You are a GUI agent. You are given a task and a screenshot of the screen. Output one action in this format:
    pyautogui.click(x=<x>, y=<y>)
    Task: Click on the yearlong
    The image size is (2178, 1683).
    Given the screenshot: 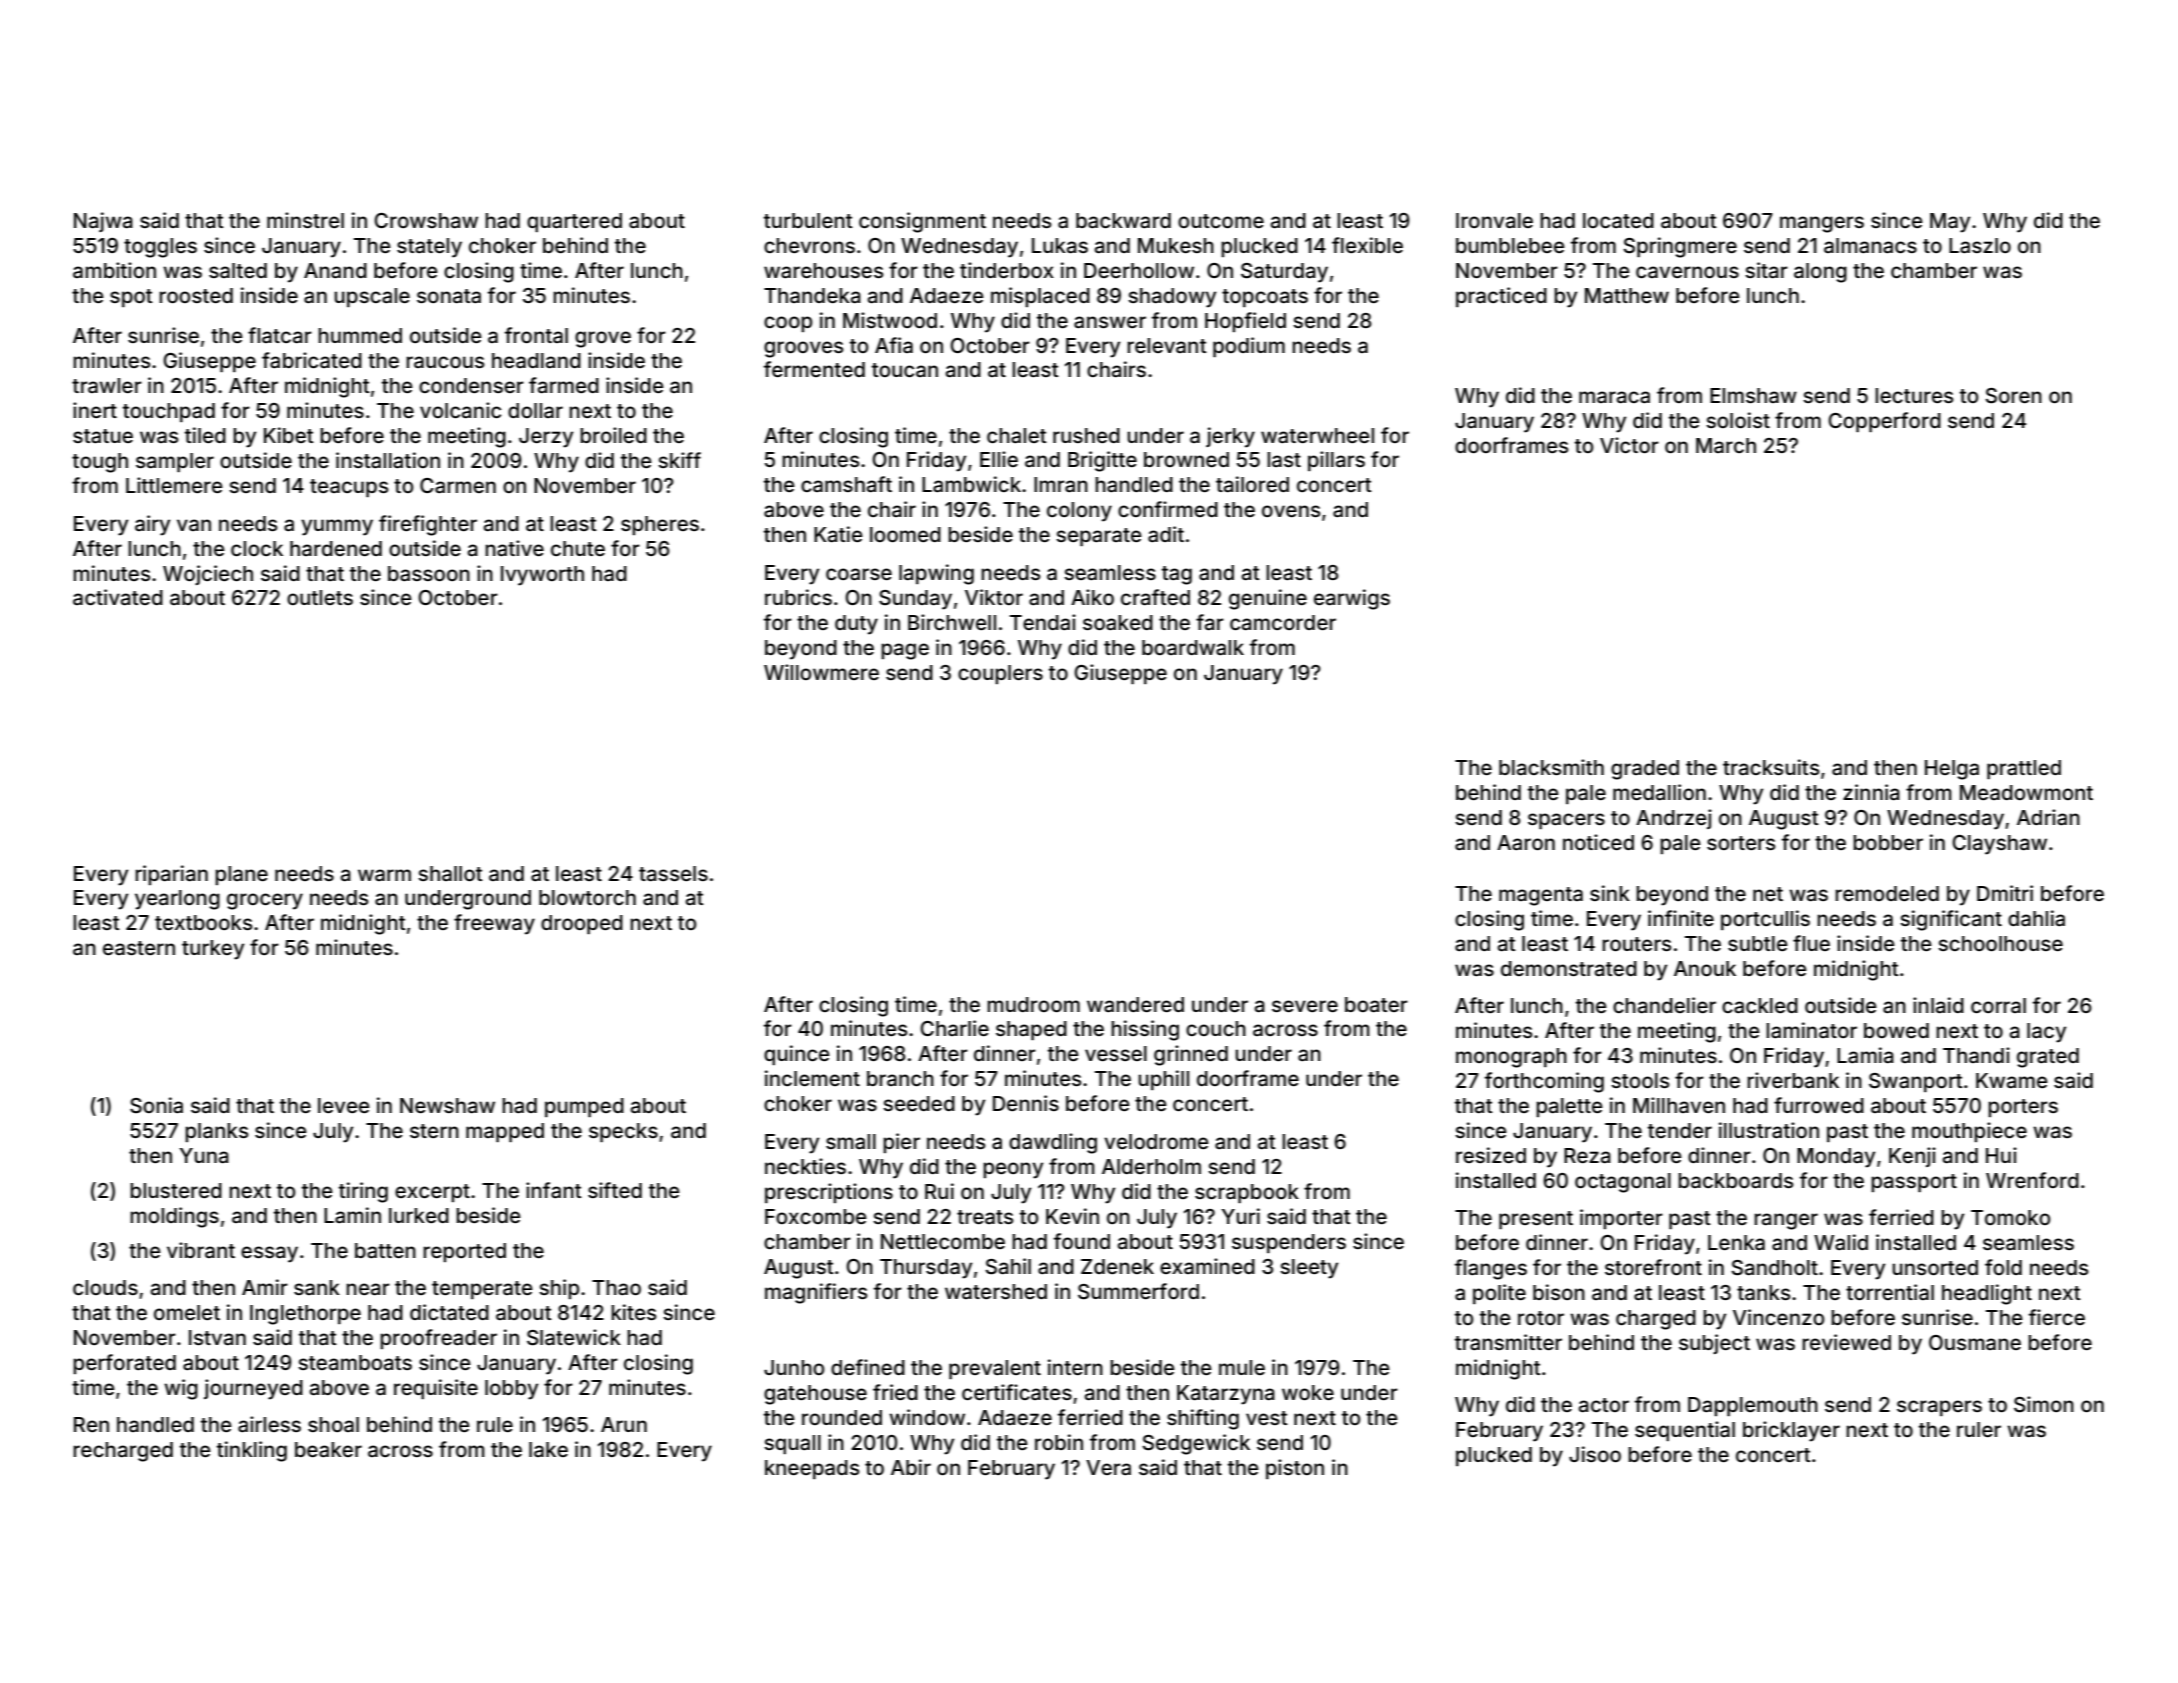 What is the action you would take?
    pyautogui.click(x=177, y=900)
